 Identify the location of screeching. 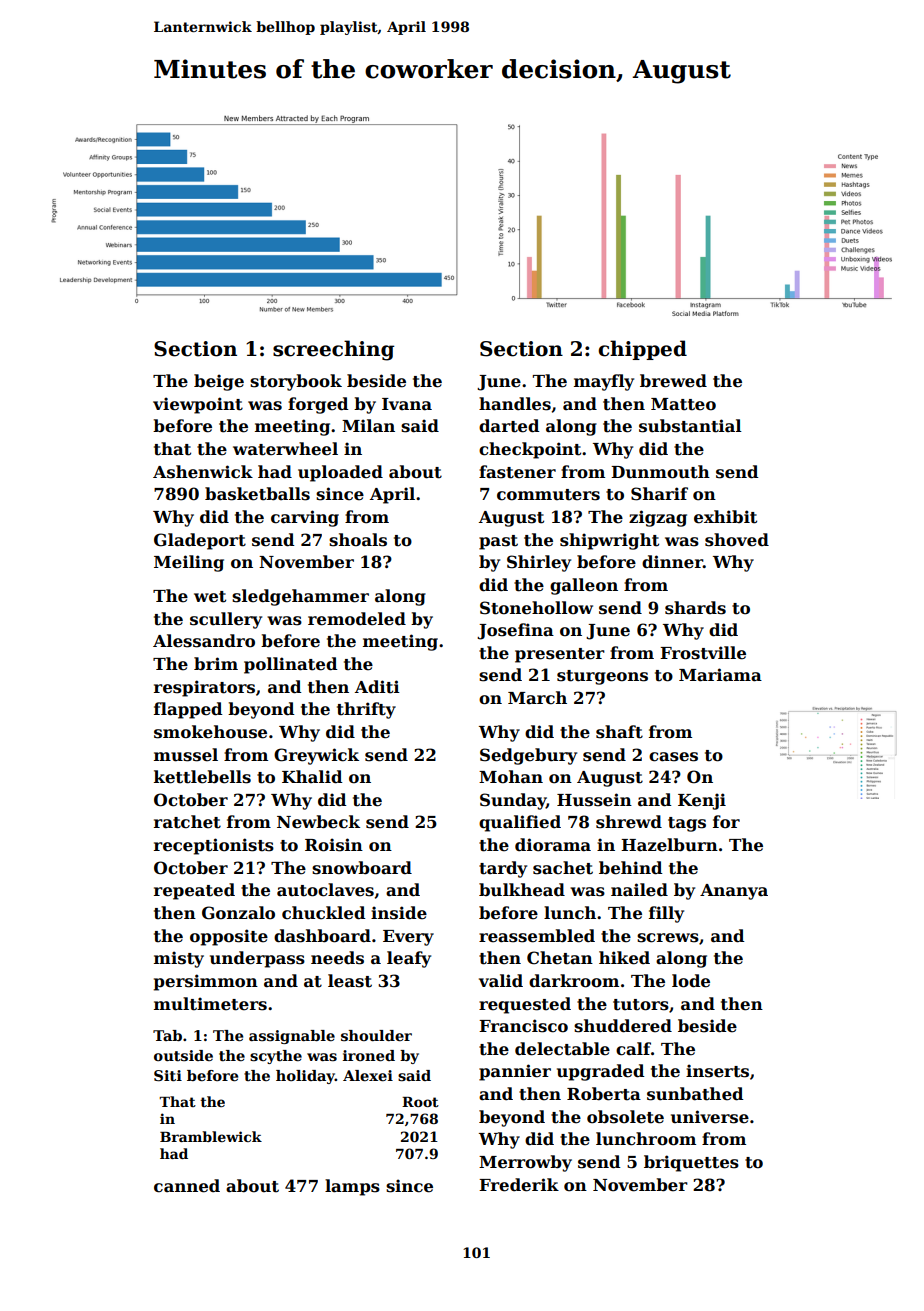
(333, 350).
